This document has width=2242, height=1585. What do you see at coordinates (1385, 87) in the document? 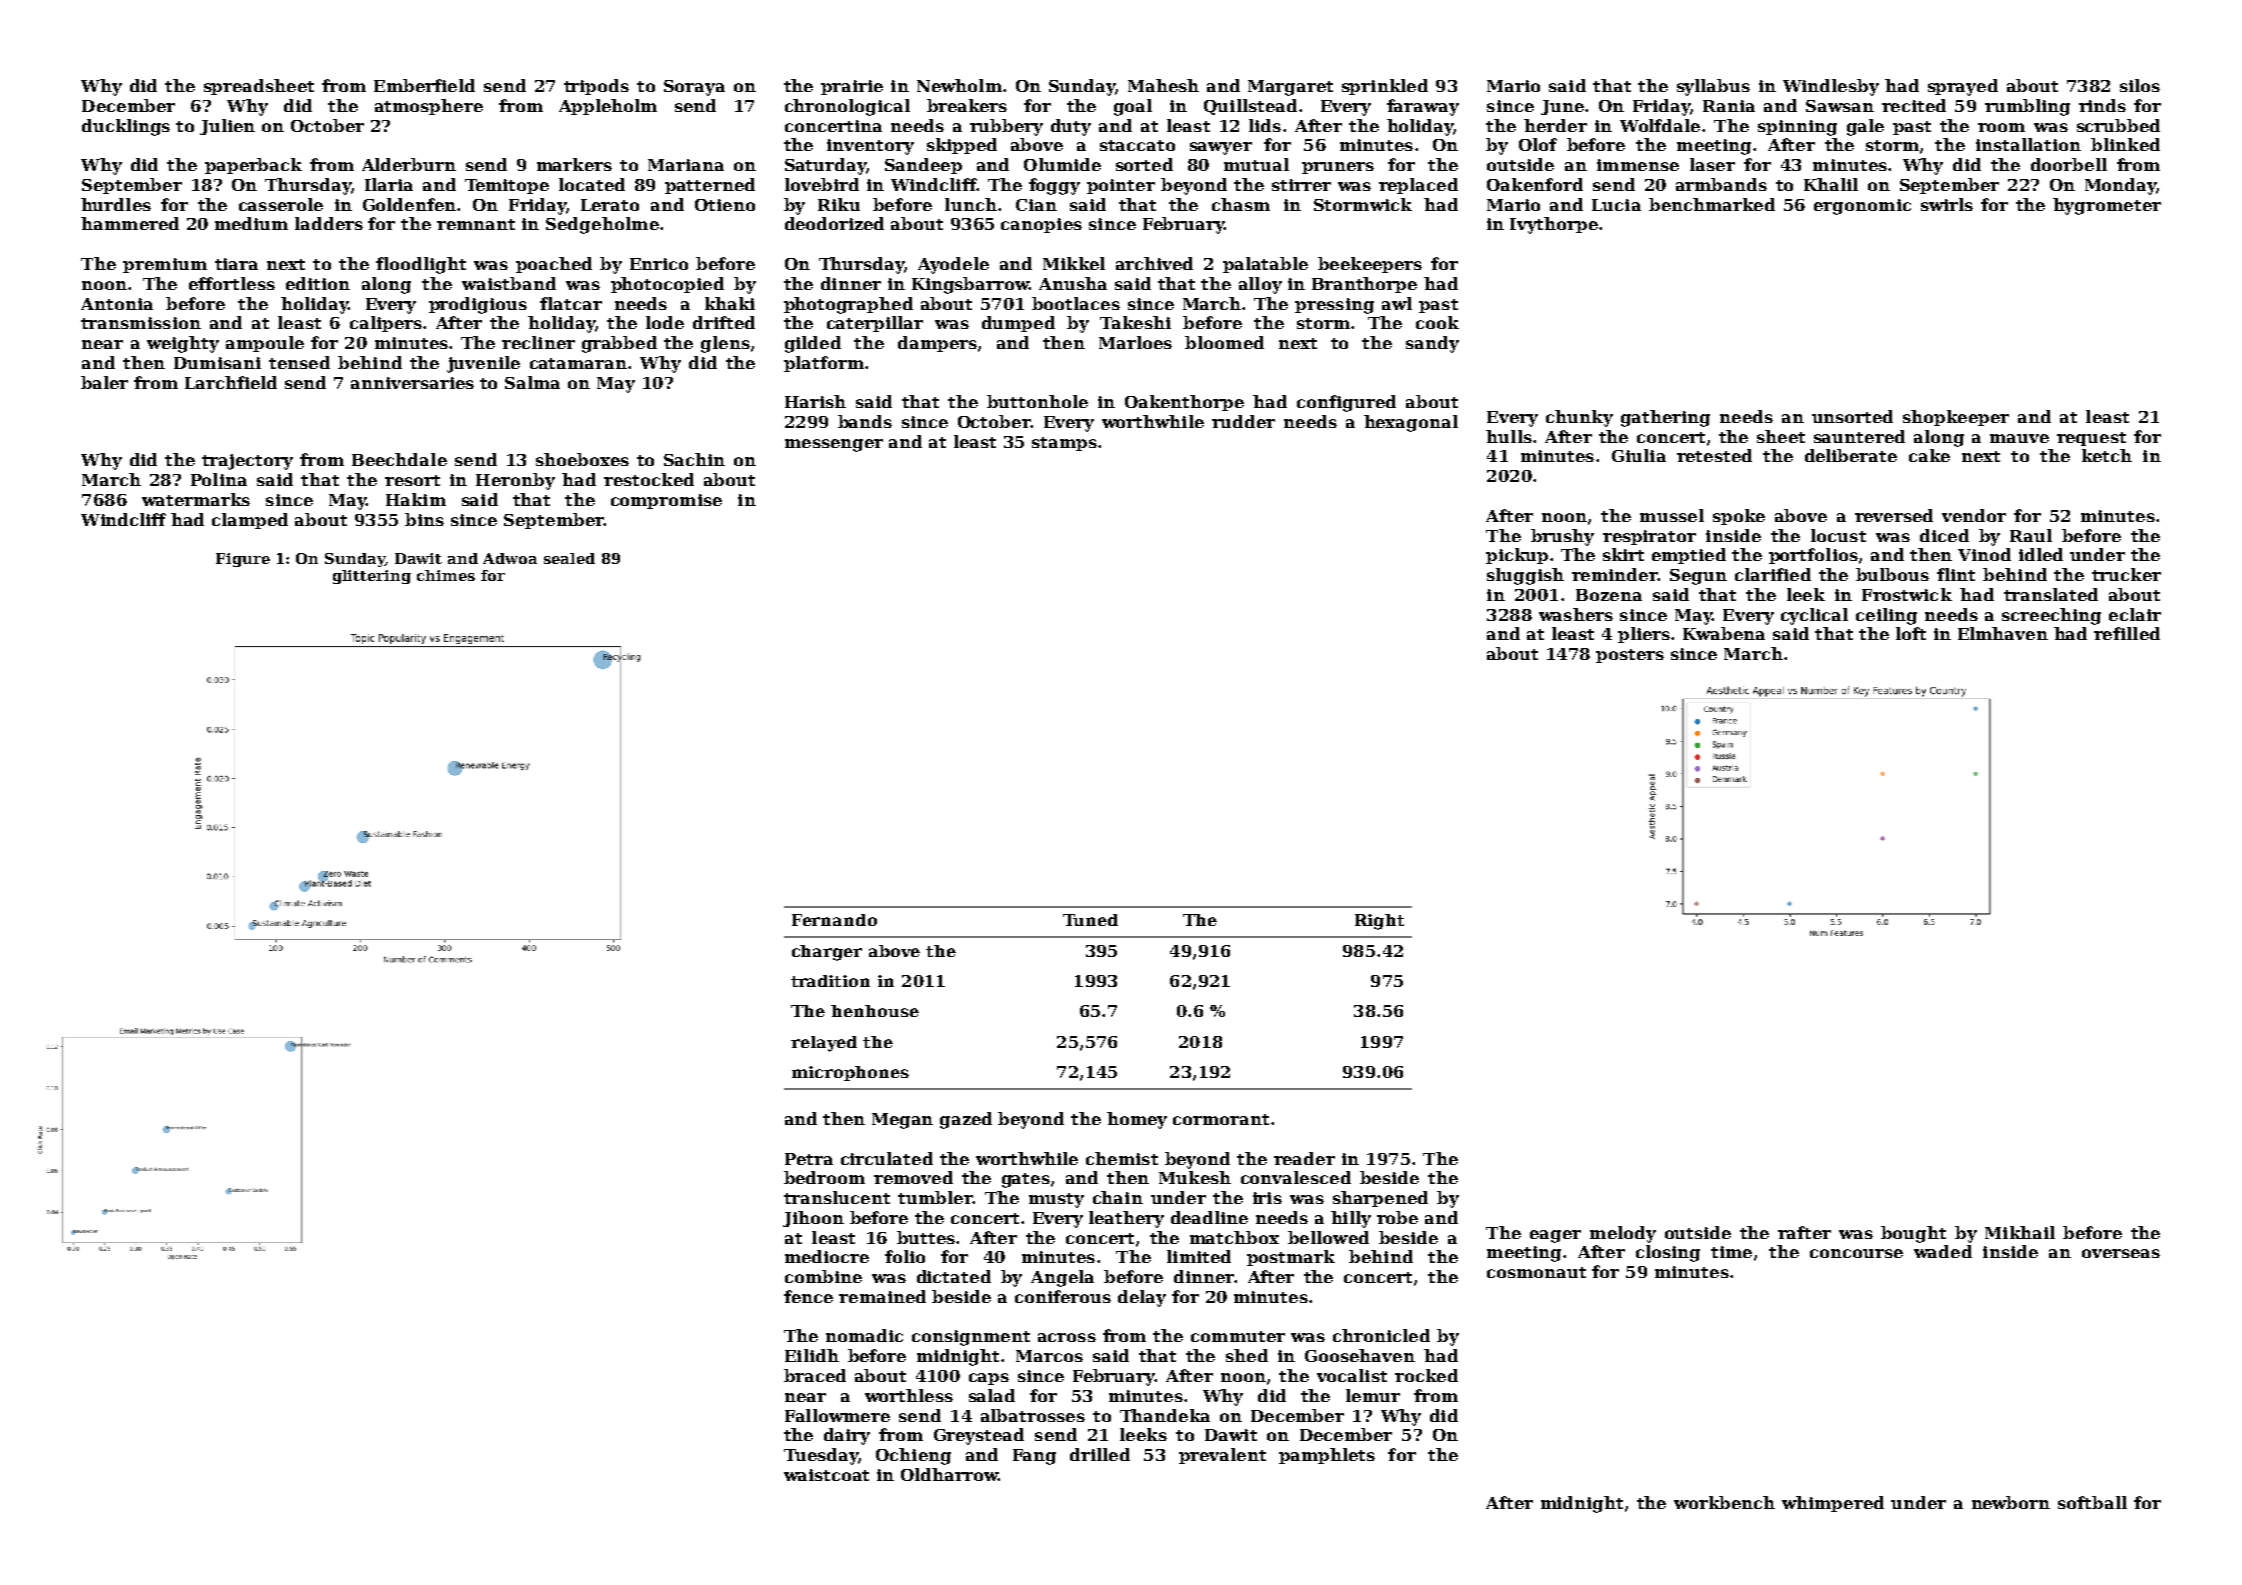
I see `sprinkled` at bounding box center [1385, 87].
